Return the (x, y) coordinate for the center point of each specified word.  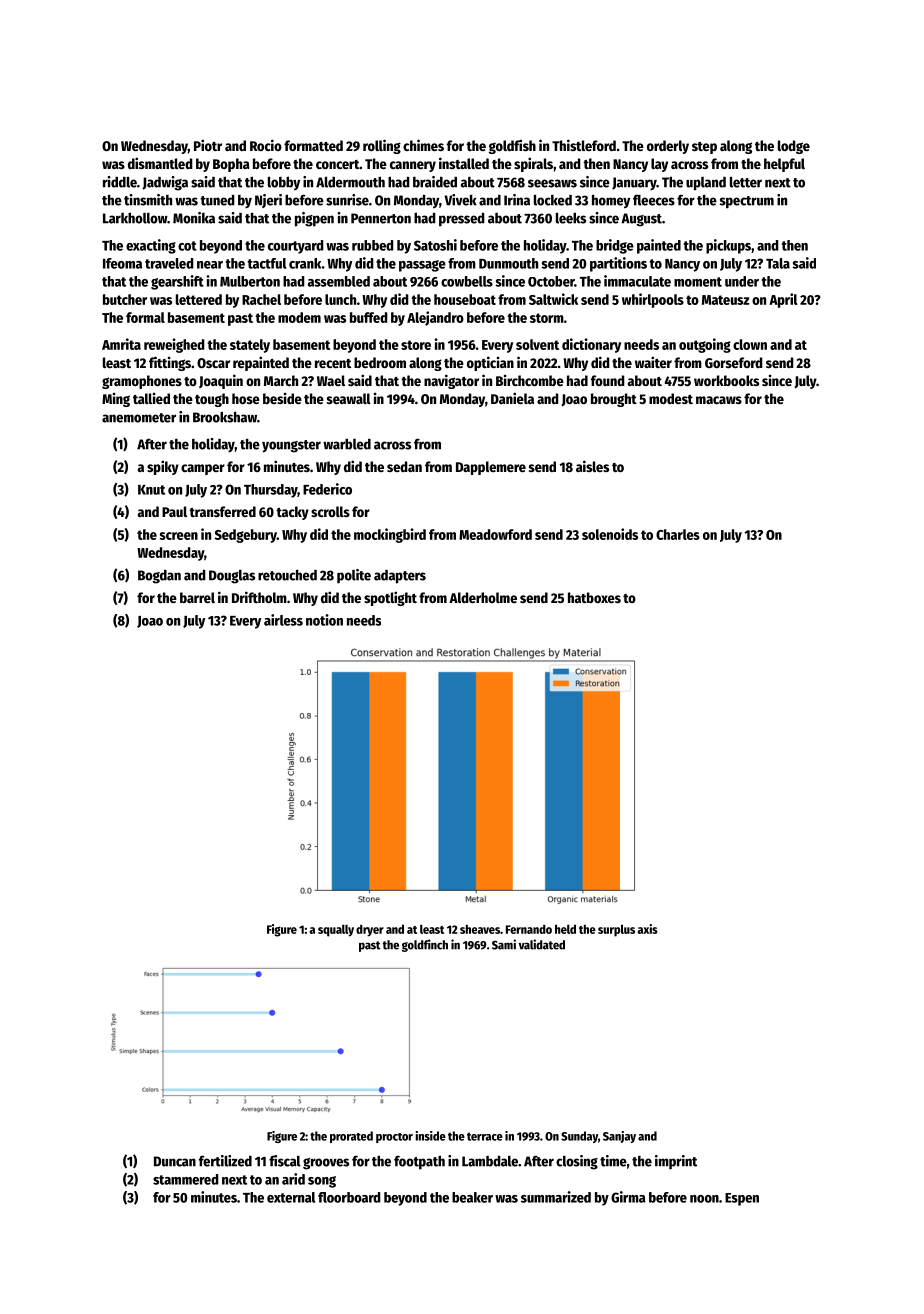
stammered (186, 1179)
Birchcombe (530, 380)
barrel (197, 597)
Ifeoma (122, 263)
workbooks (726, 380)
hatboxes (594, 597)
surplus (616, 930)
